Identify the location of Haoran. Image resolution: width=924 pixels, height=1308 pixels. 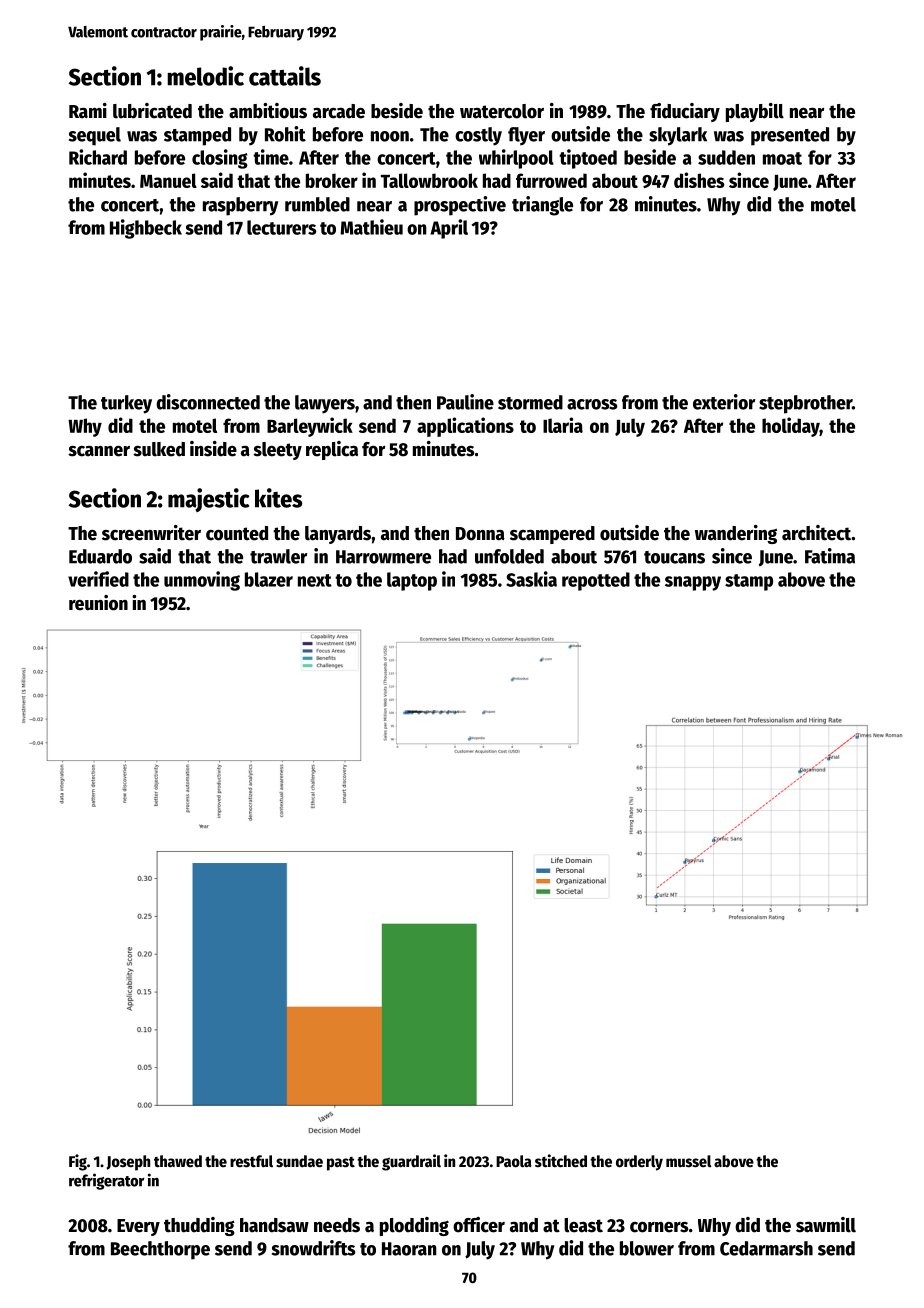
(409, 1249).
